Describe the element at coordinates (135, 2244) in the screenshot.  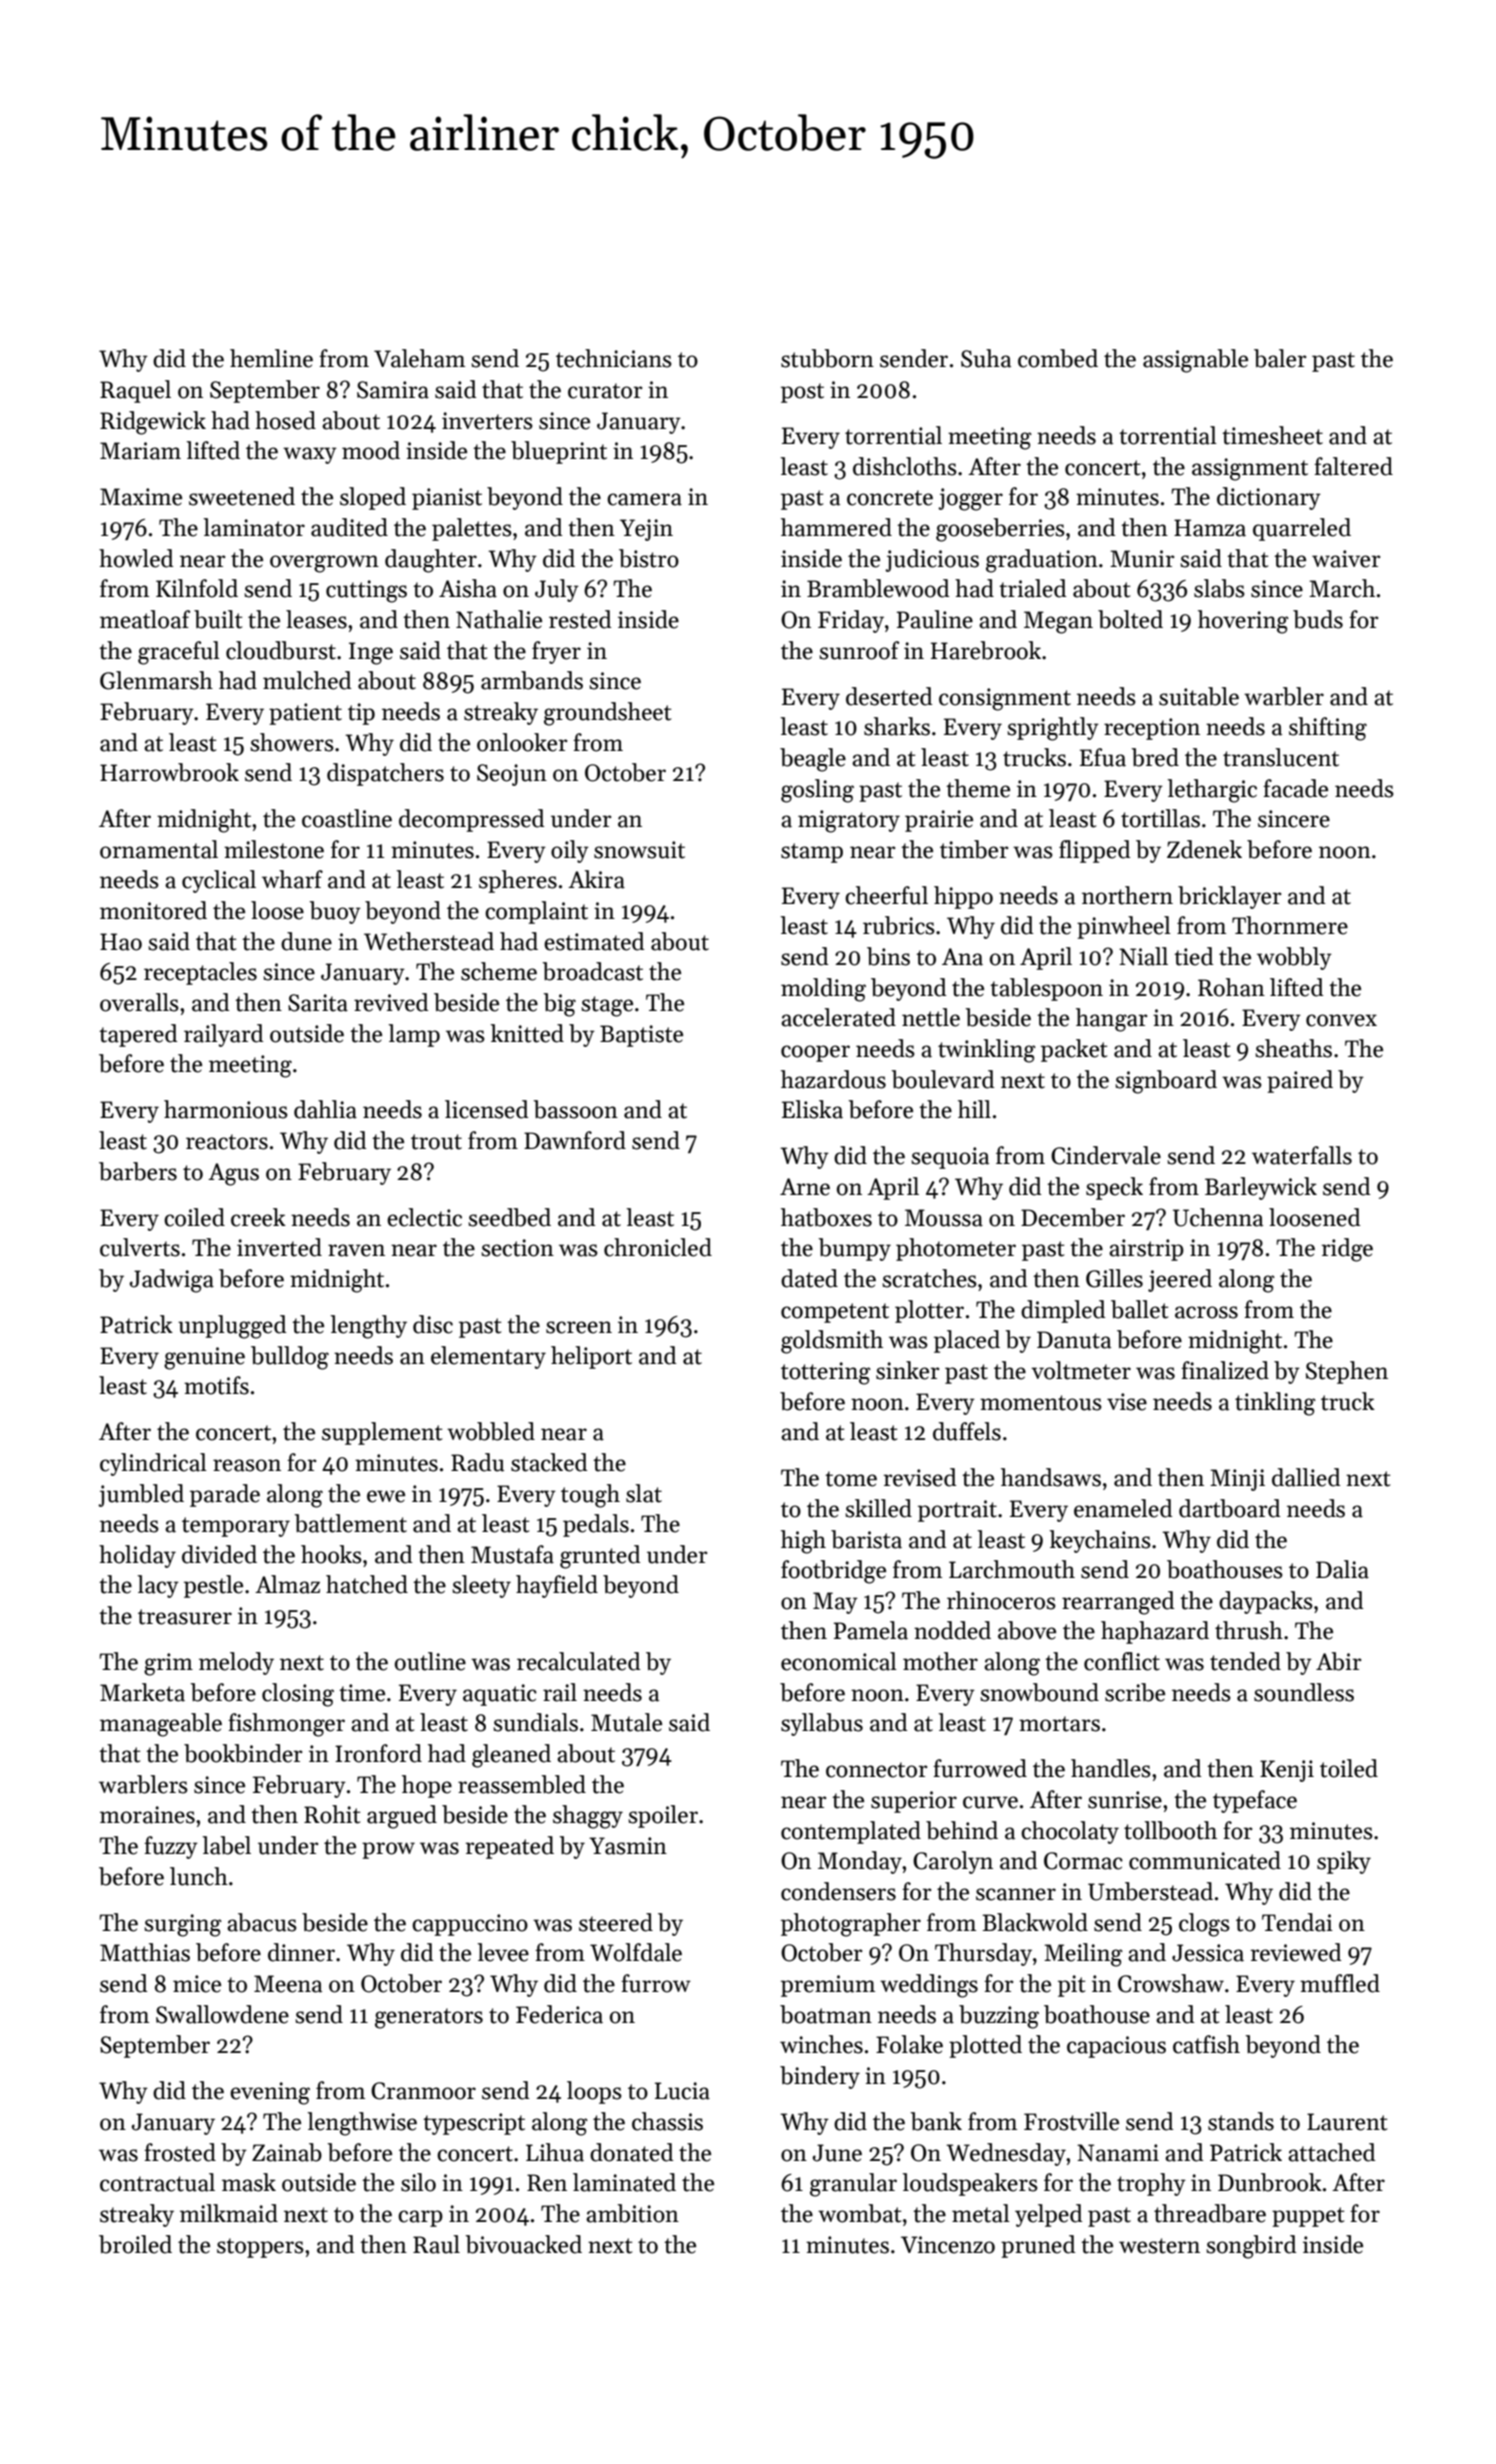
I see `broiled` at that location.
